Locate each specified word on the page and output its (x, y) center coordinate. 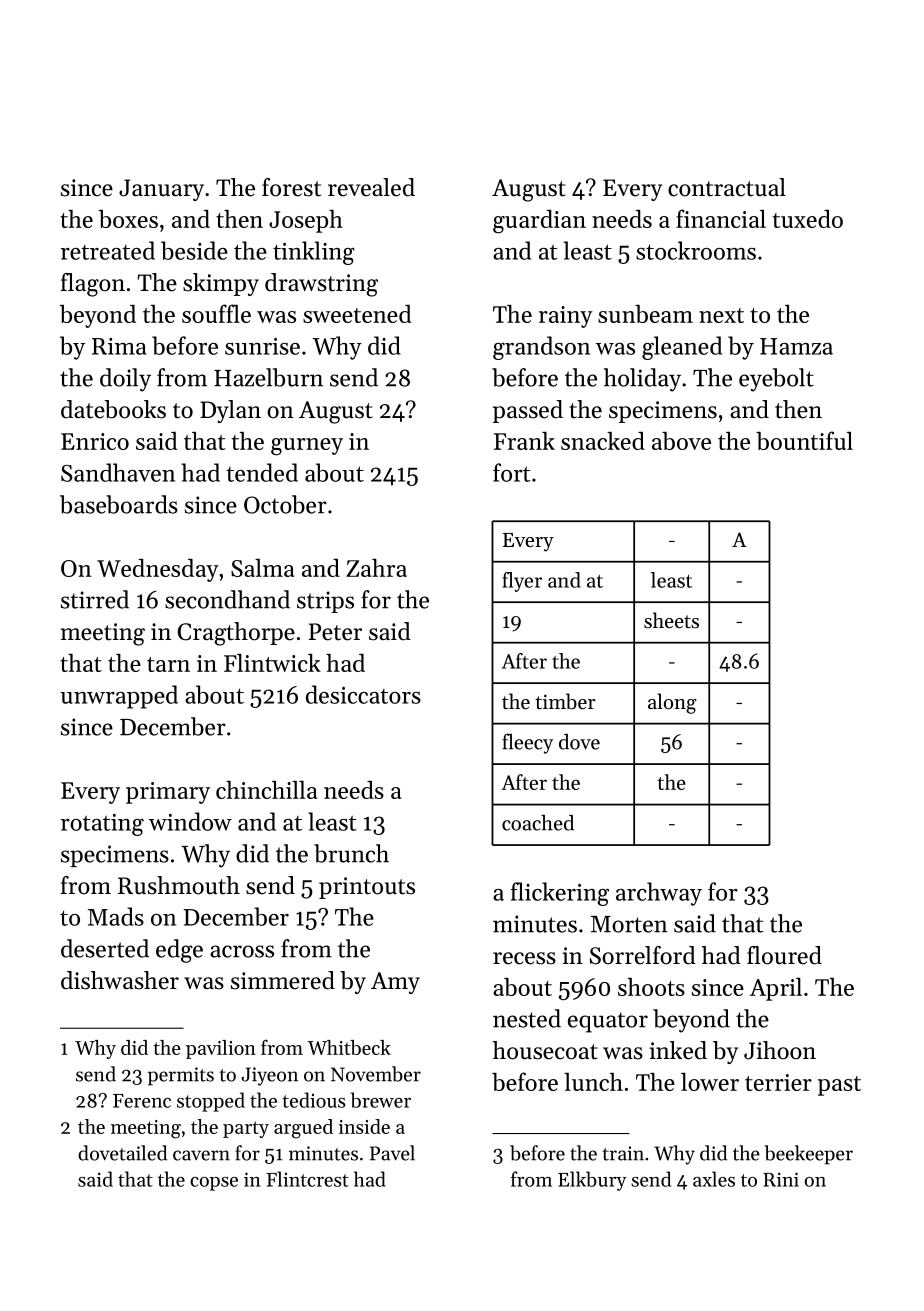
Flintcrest (307, 1179)
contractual (727, 187)
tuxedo (808, 219)
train (623, 1153)
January (161, 190)
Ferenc (142, 1101)
